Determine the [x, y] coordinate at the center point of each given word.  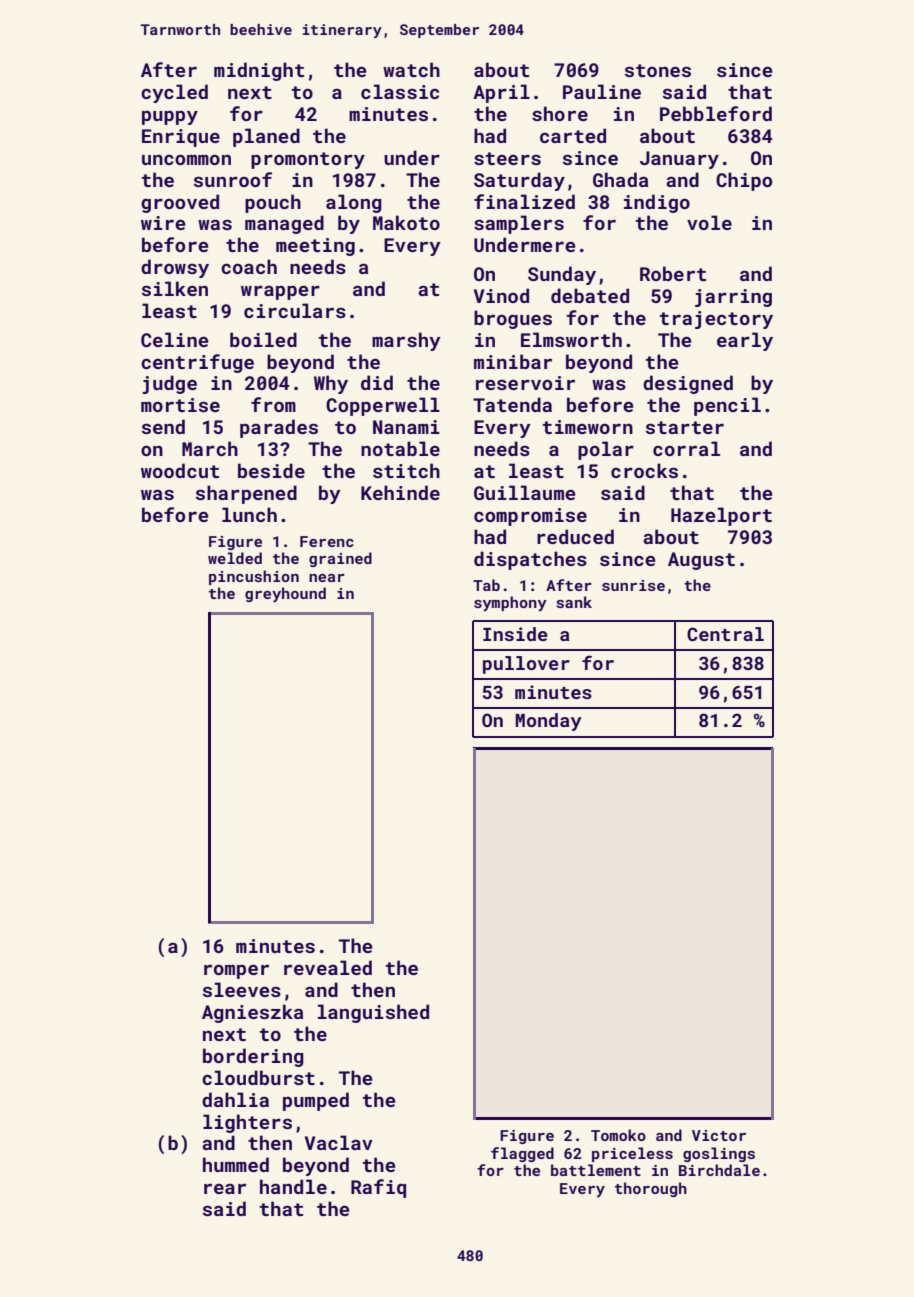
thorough [651, 1189]
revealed [328, 967]
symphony [510, 603]
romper [236, 971]
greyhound [285, 594]
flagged [522, 1154]
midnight [259, 71]
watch [411, 69]
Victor [719, 1135]
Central [725, 634]
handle [293, 1186]
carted [573, 135]
